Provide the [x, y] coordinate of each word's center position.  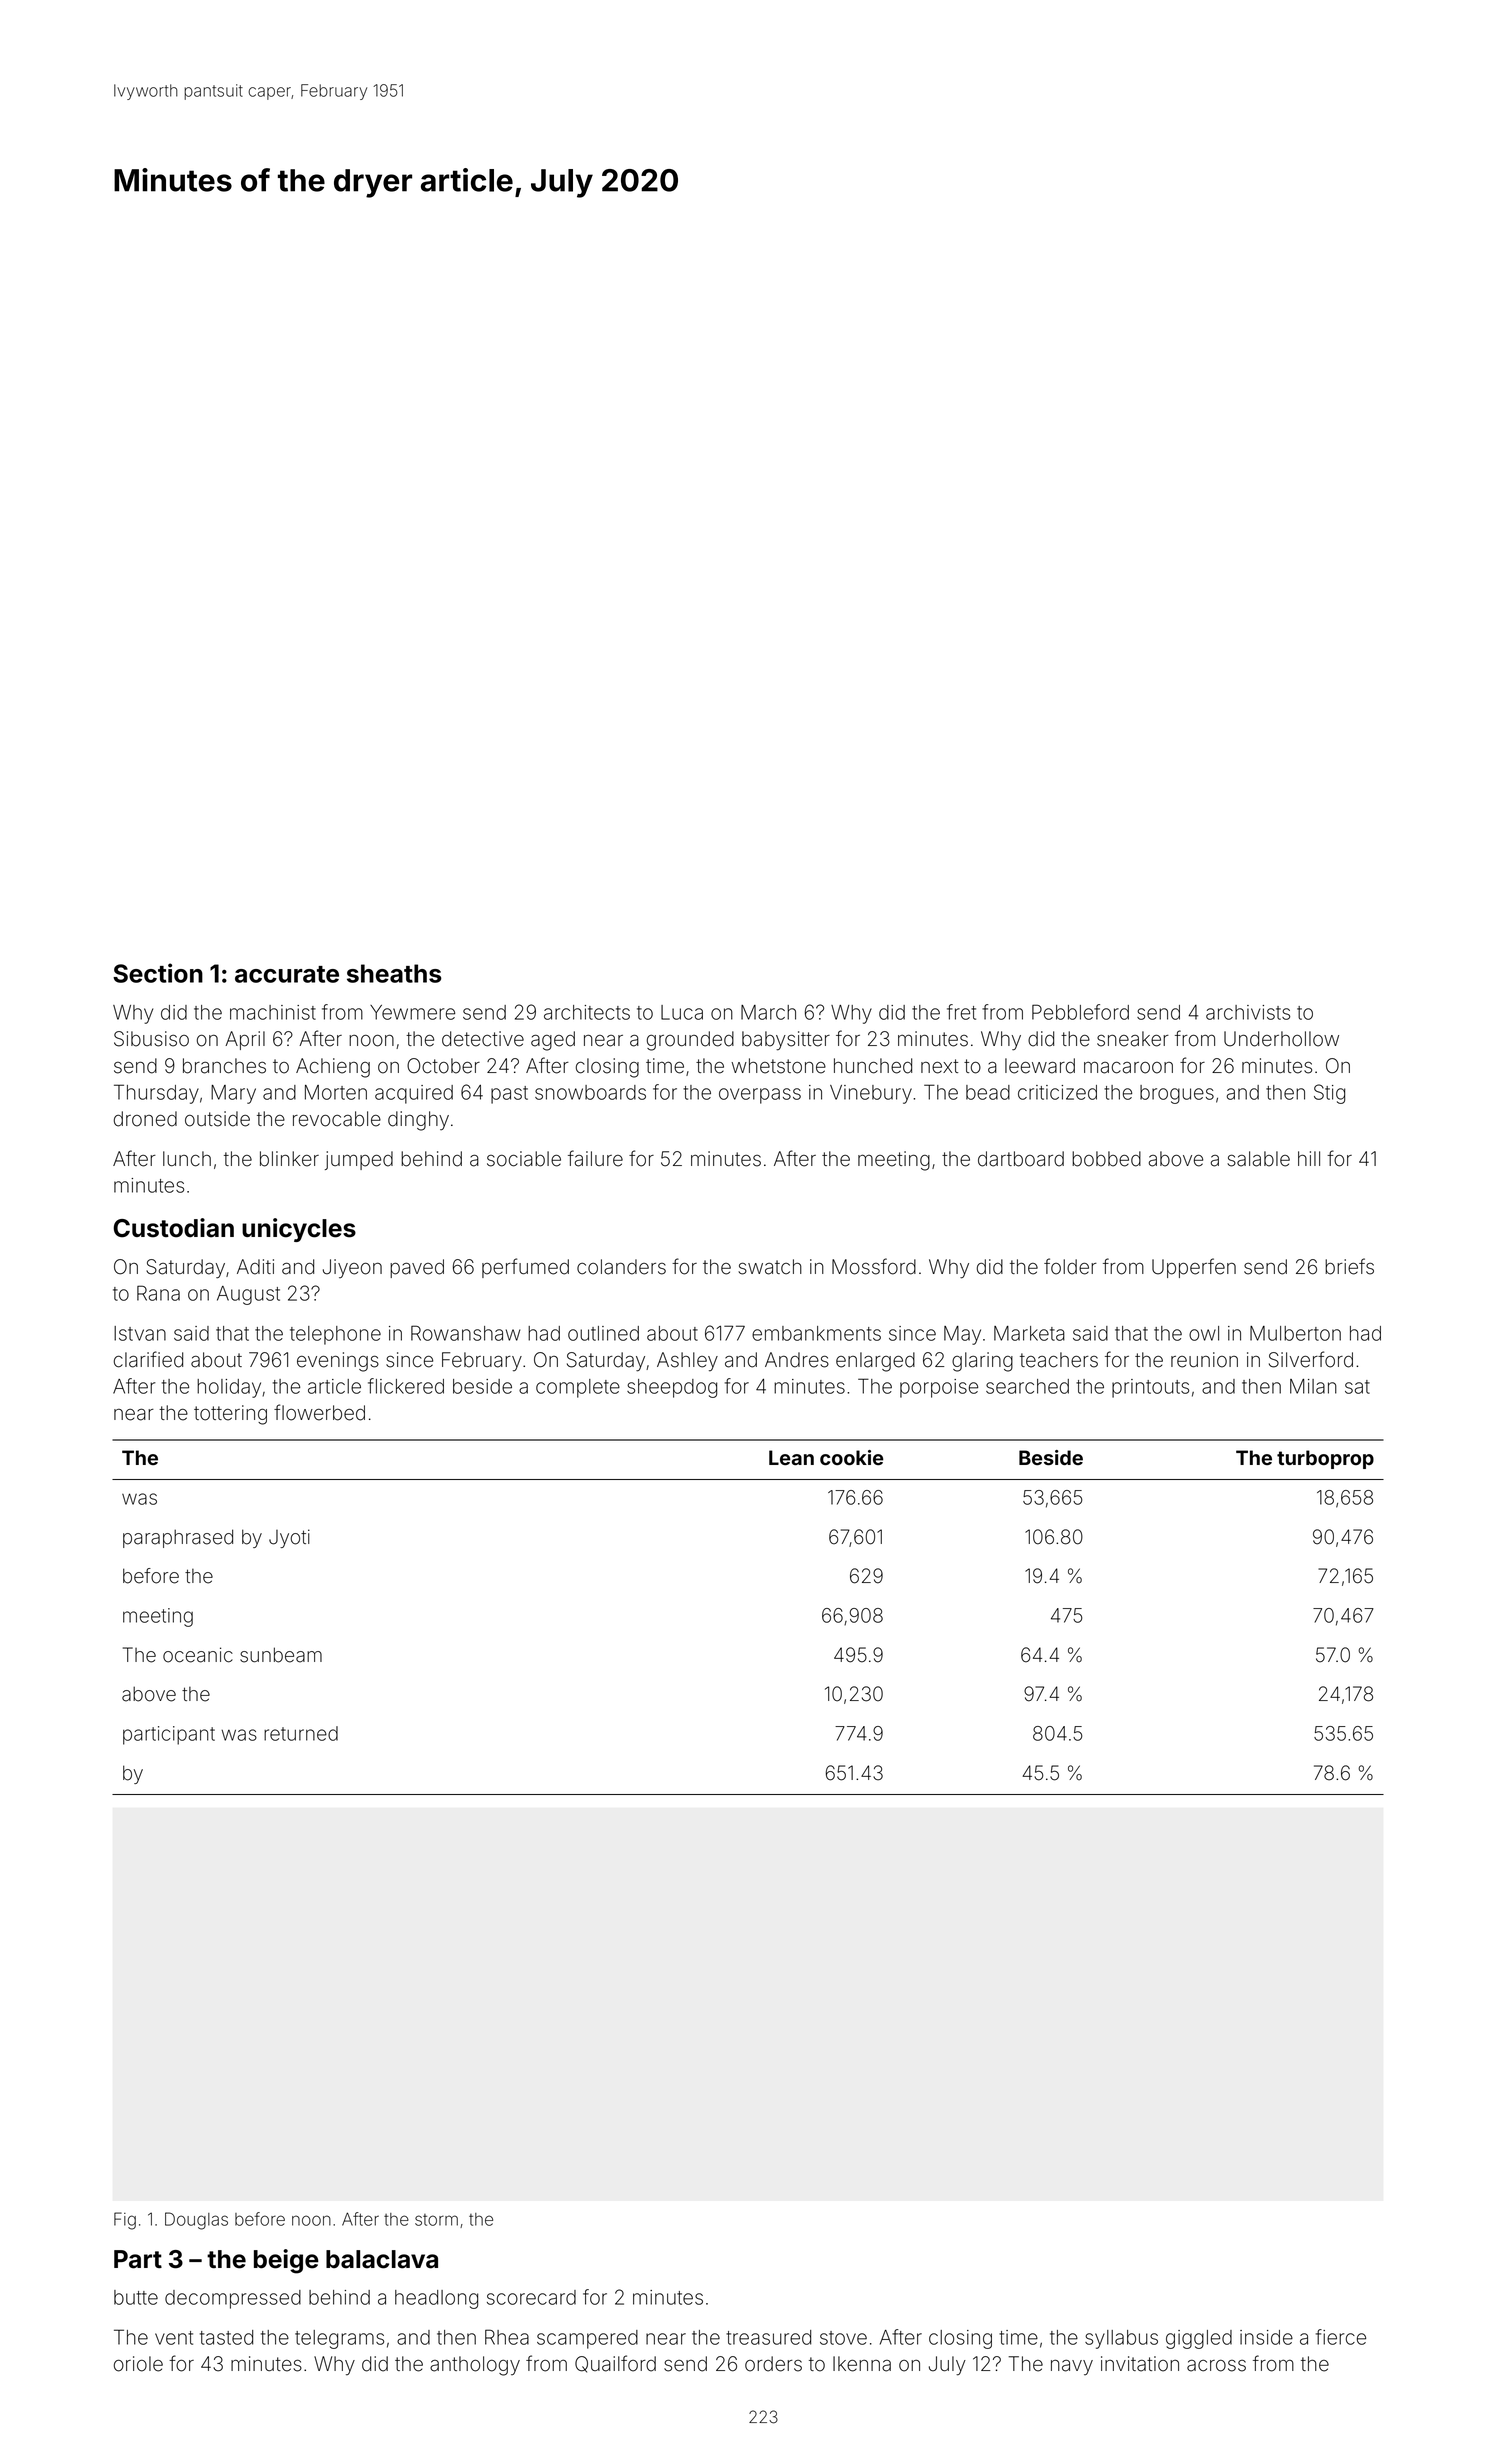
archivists [1248, 1012]
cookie [851, 1457]
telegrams [339, 2339]
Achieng [333, 1068]
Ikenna [862, 2364]
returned [301, 1733]
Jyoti [289, 1538]
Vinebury [871, 1094]
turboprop [1325, 1459]
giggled [1199, 2339]
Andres [797, 1360]
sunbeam [281, 1655]
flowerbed [319, 1412]
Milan [1313, 1386]
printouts [1150, 1388]
